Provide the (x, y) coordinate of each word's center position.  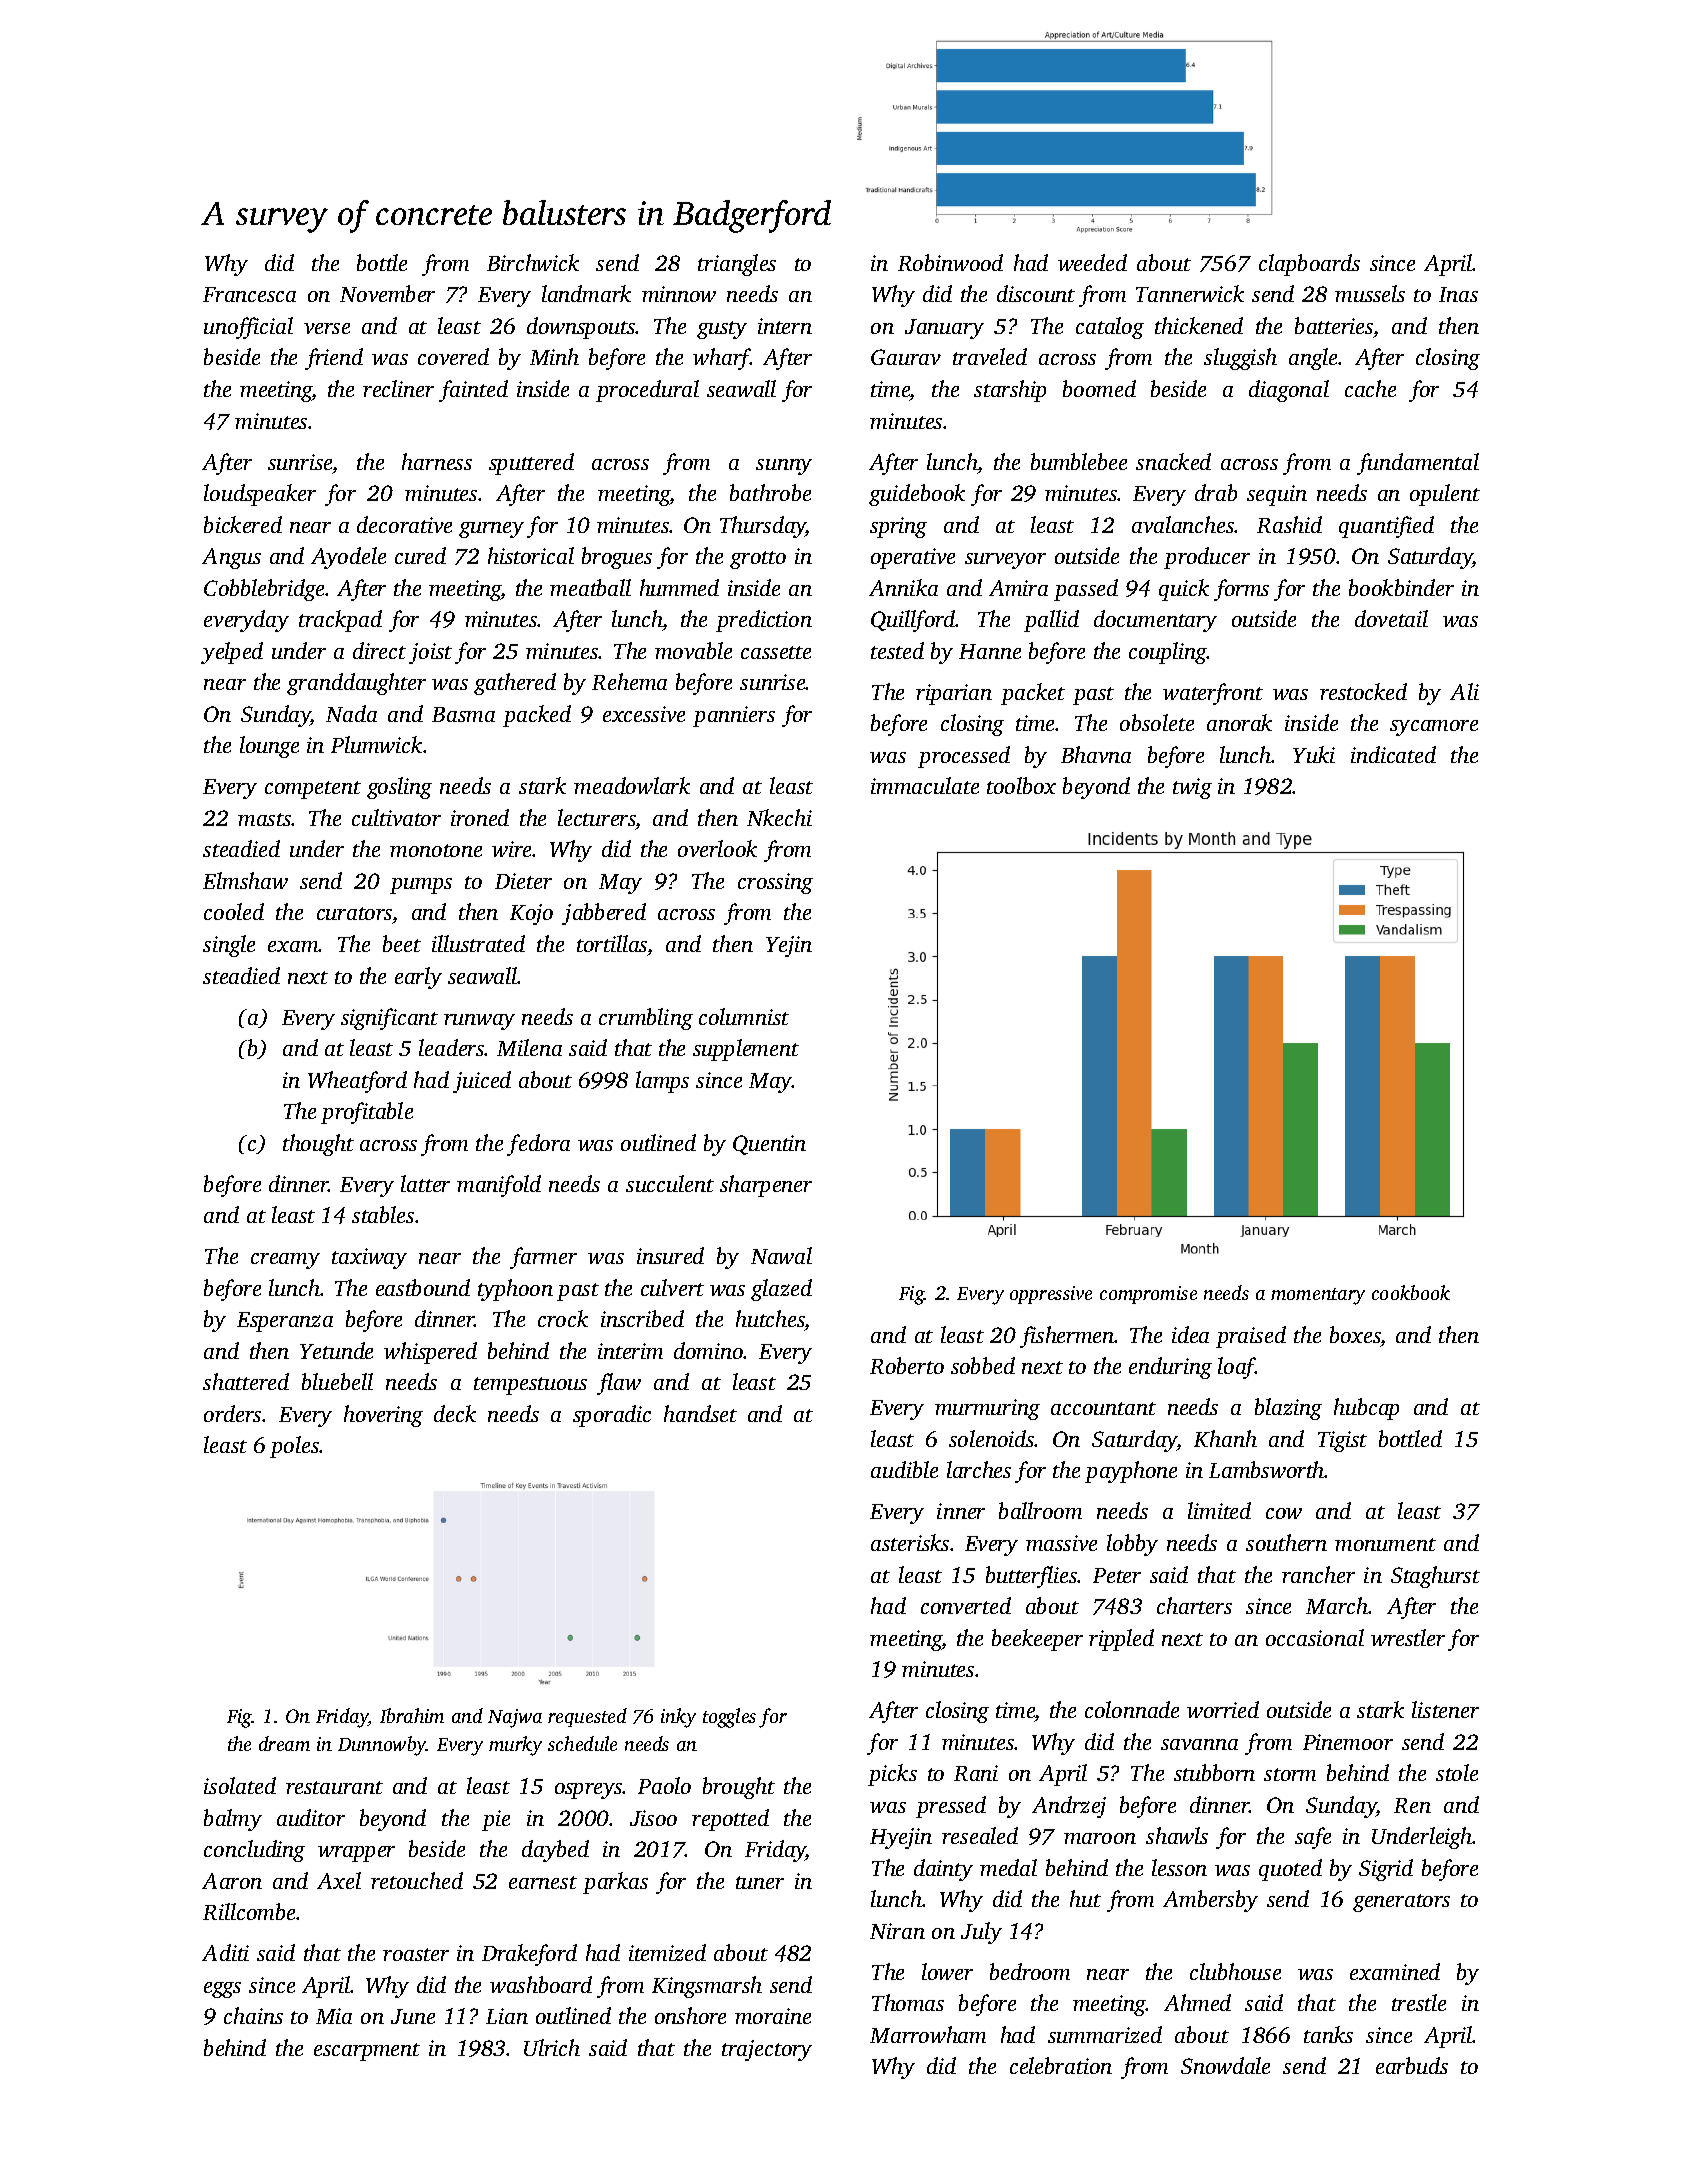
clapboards (1309, 265)
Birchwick (533, 262)
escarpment (367, 2052)
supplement (746, 1050)
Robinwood (950, 262)
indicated (1393, 754)
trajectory (767, 2050)
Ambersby (1210, 1901)
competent (313, 790)
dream (284, 1743)
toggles (729, 1718)
